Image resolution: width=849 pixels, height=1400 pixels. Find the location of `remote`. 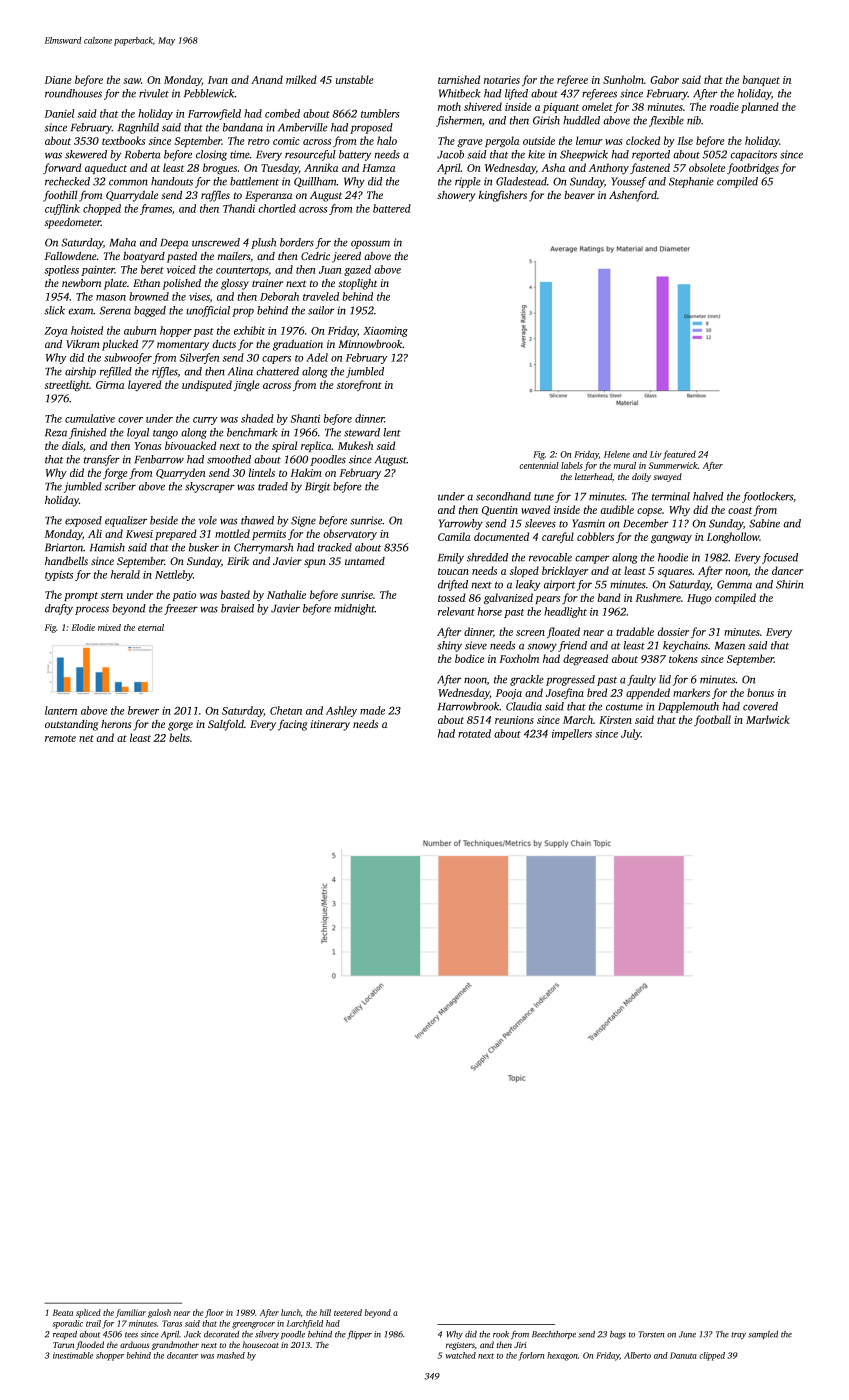

remote is located at coordinates (60, 738).
